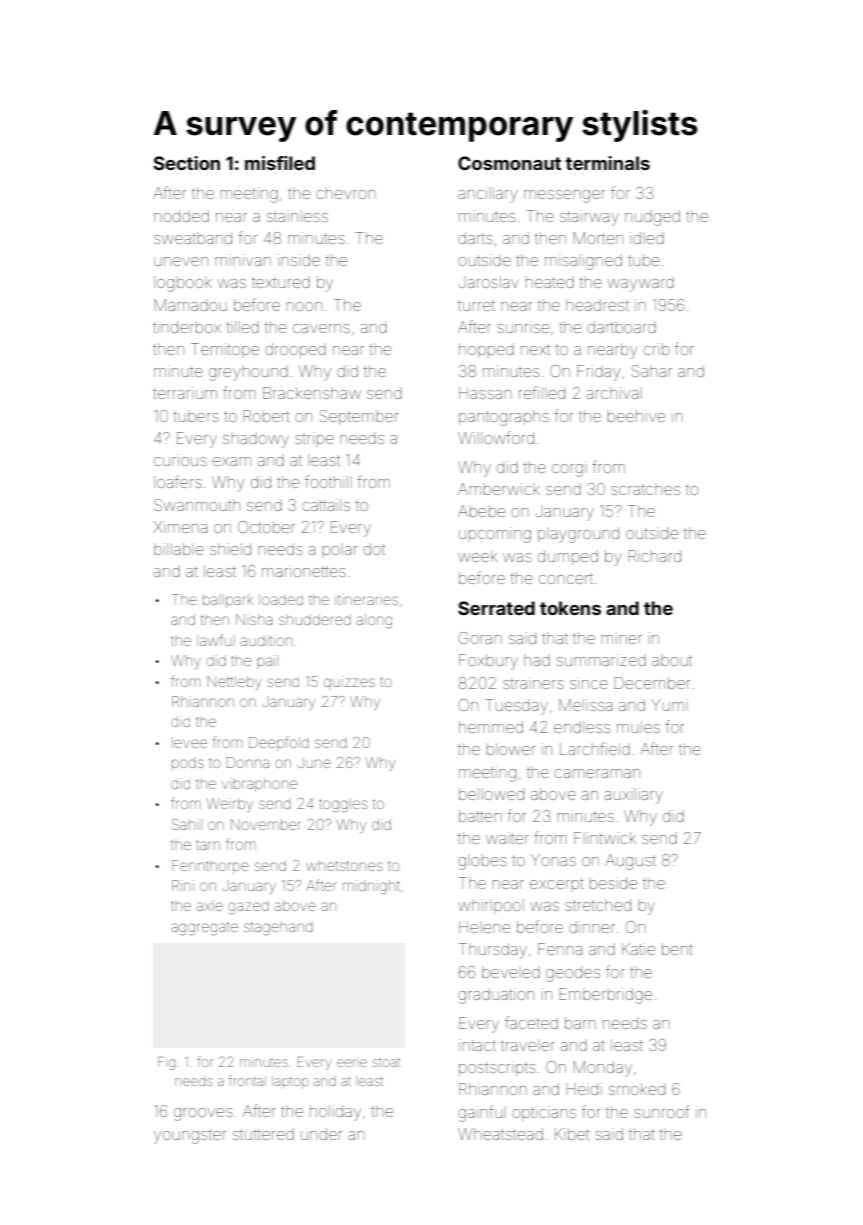 Image resolution: width=863 pixels, height=1225 pixels. I want to click on shuddered, so click(315, 620).
